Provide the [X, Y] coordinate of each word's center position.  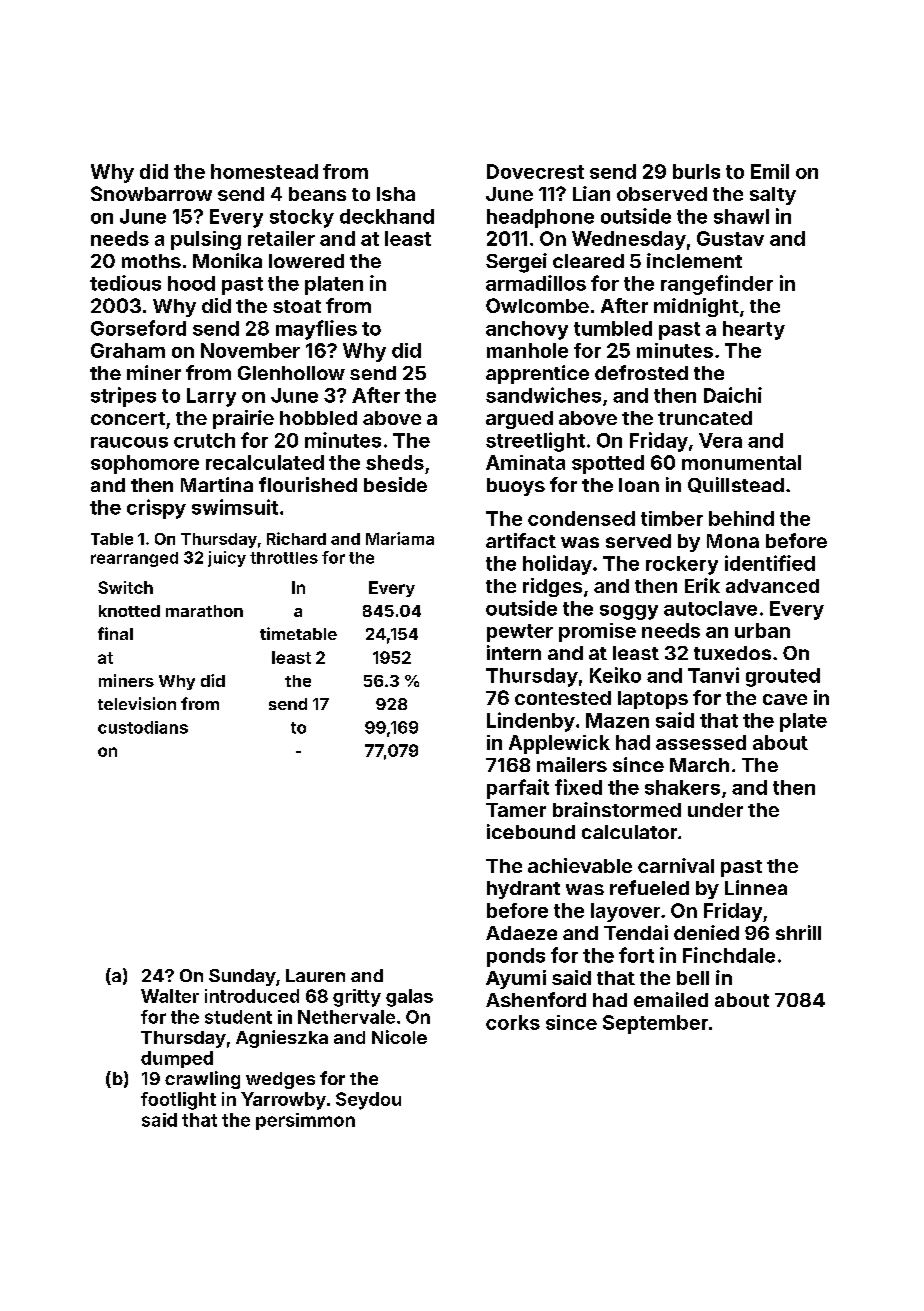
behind [741, 518]
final [115, 633]
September [655, 1024]
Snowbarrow [151, 193]
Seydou [368, 1101]
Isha [396, 194]
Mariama [400, 538]
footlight [178, 1101]
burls [696, 171]
